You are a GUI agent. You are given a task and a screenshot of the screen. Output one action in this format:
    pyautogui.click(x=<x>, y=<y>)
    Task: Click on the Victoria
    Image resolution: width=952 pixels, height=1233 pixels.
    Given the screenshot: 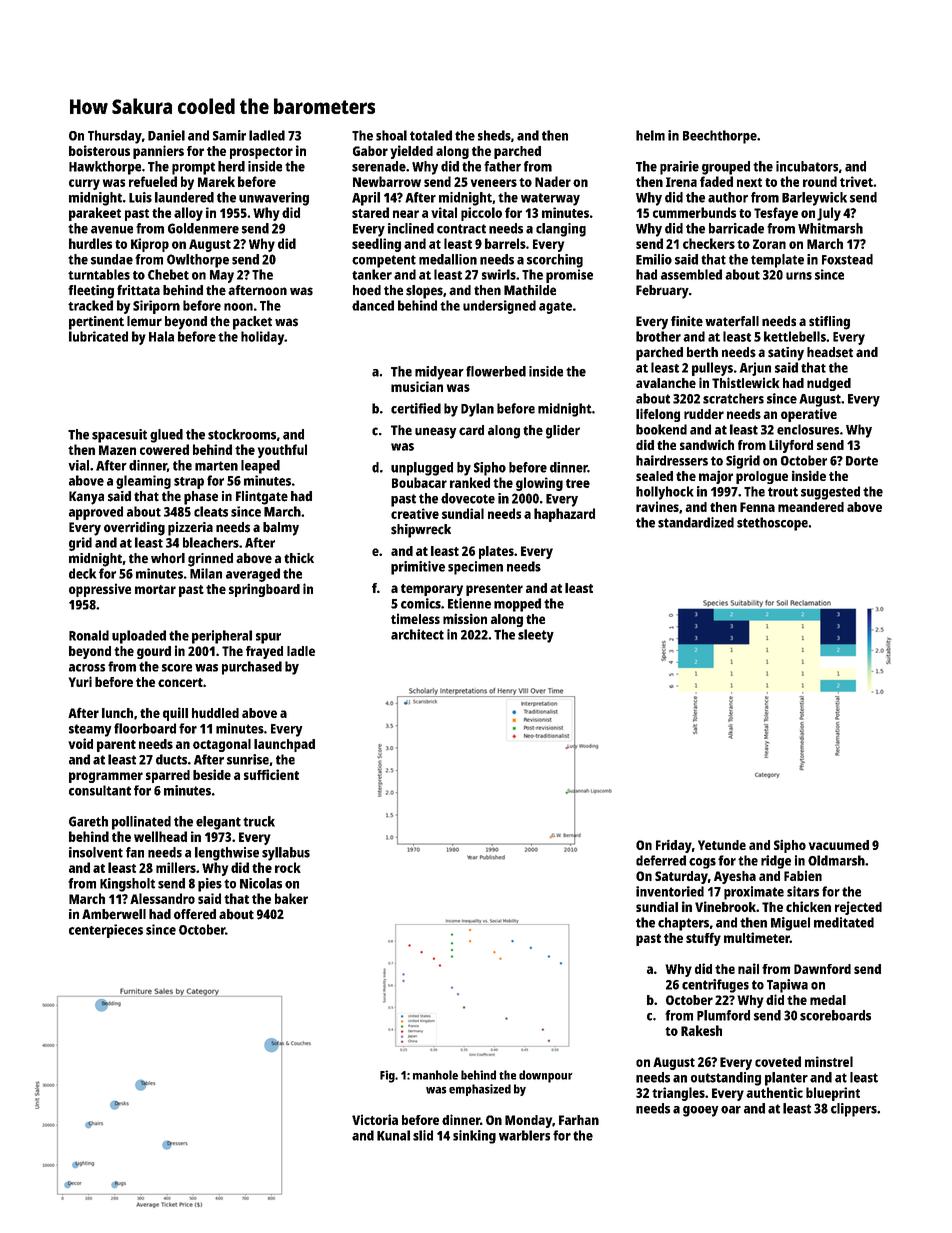 What is the action you would take?
    pyautogui.click(x=375, y=1119)
